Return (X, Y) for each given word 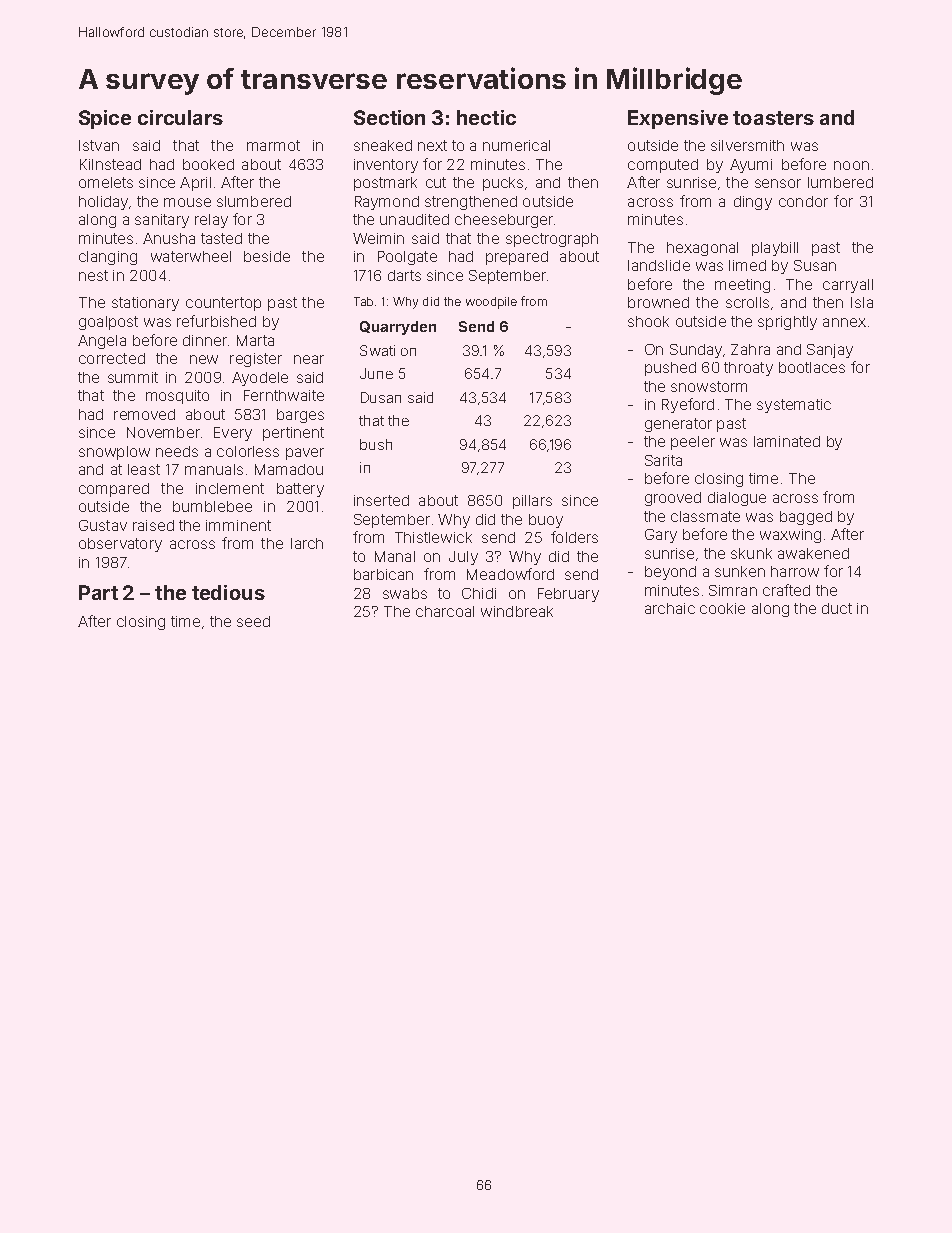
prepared (517, 258)
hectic (486, 117)
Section (389, 117)
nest (93, 275)
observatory (120, 545)
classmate (705, 516)
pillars (532, 502)
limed (747, 265)
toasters (773, 118)
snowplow (114, 453)
